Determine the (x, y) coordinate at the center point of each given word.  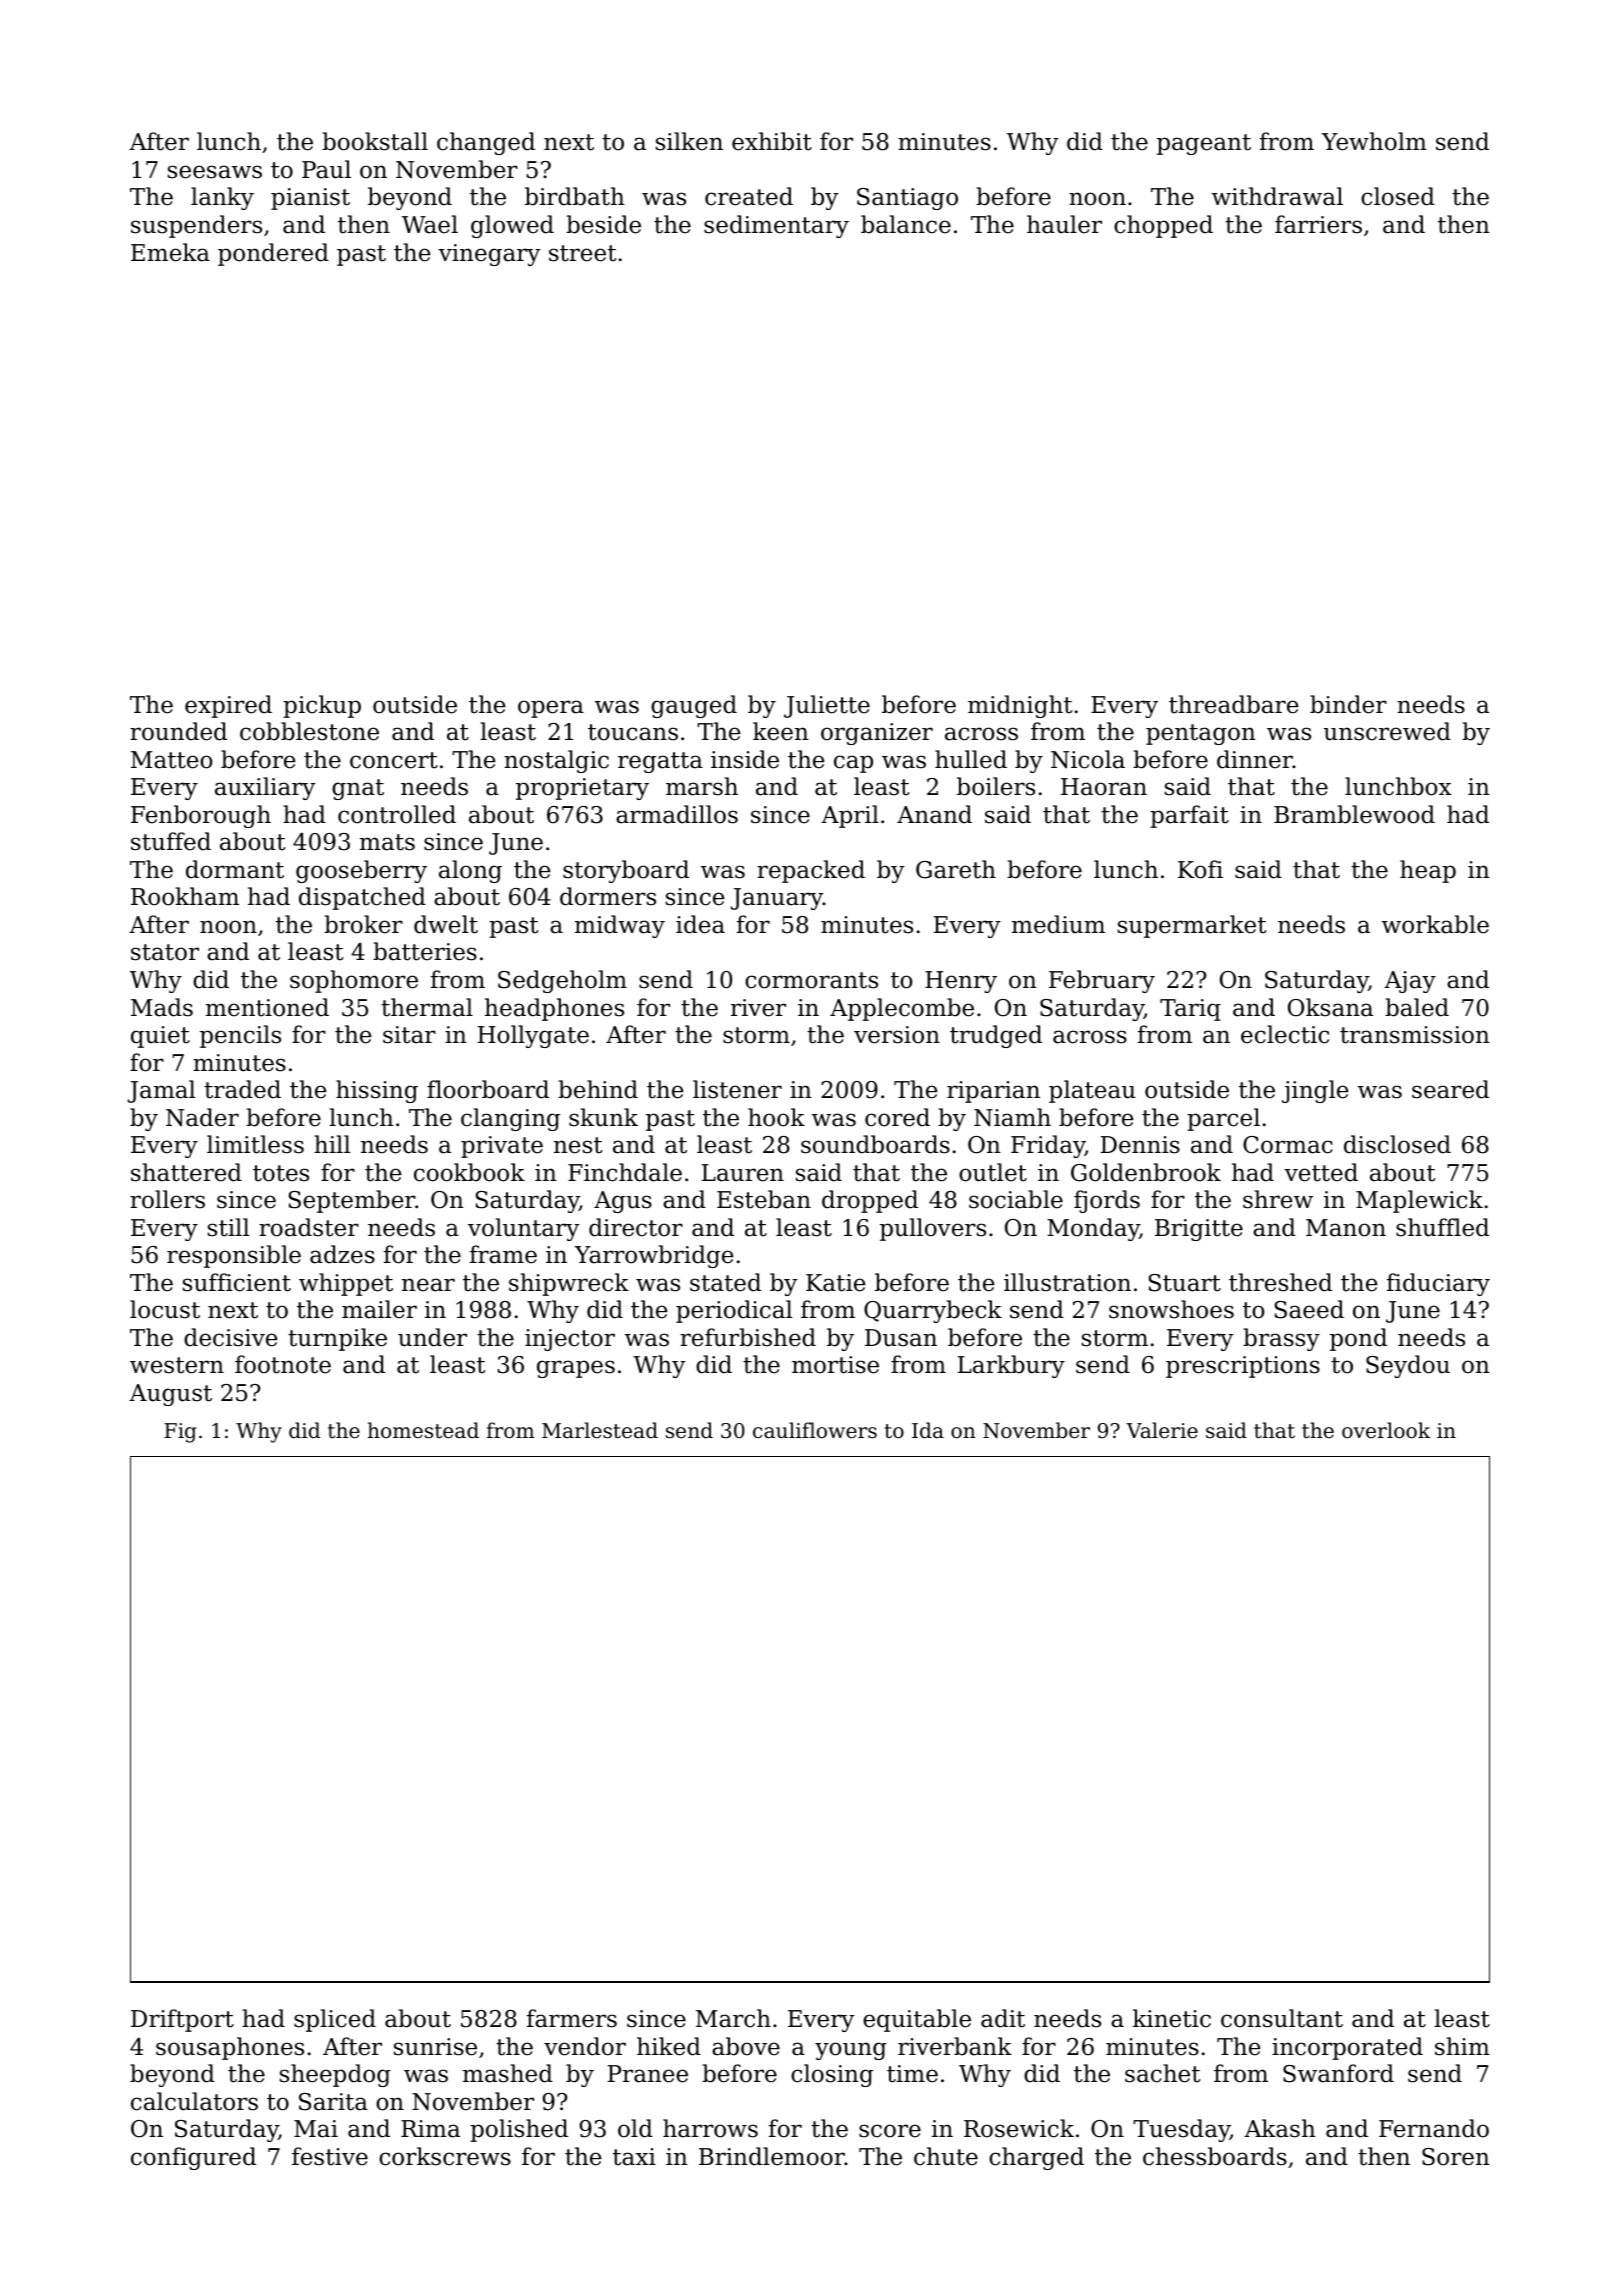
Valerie (1162, 1430)
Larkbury (1011, 1366)
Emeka (170, 252)
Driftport (182, 2020)
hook (776, 1117)
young (851, 2051)
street (582, 253)
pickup (322, 706)
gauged (694, 706)
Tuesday (1181, 2130)
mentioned (267, 1007)
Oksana (1330, 1007)
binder (1348, 704)
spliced (335, 2020)
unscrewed (1387, 731)
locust (165, 1309)
